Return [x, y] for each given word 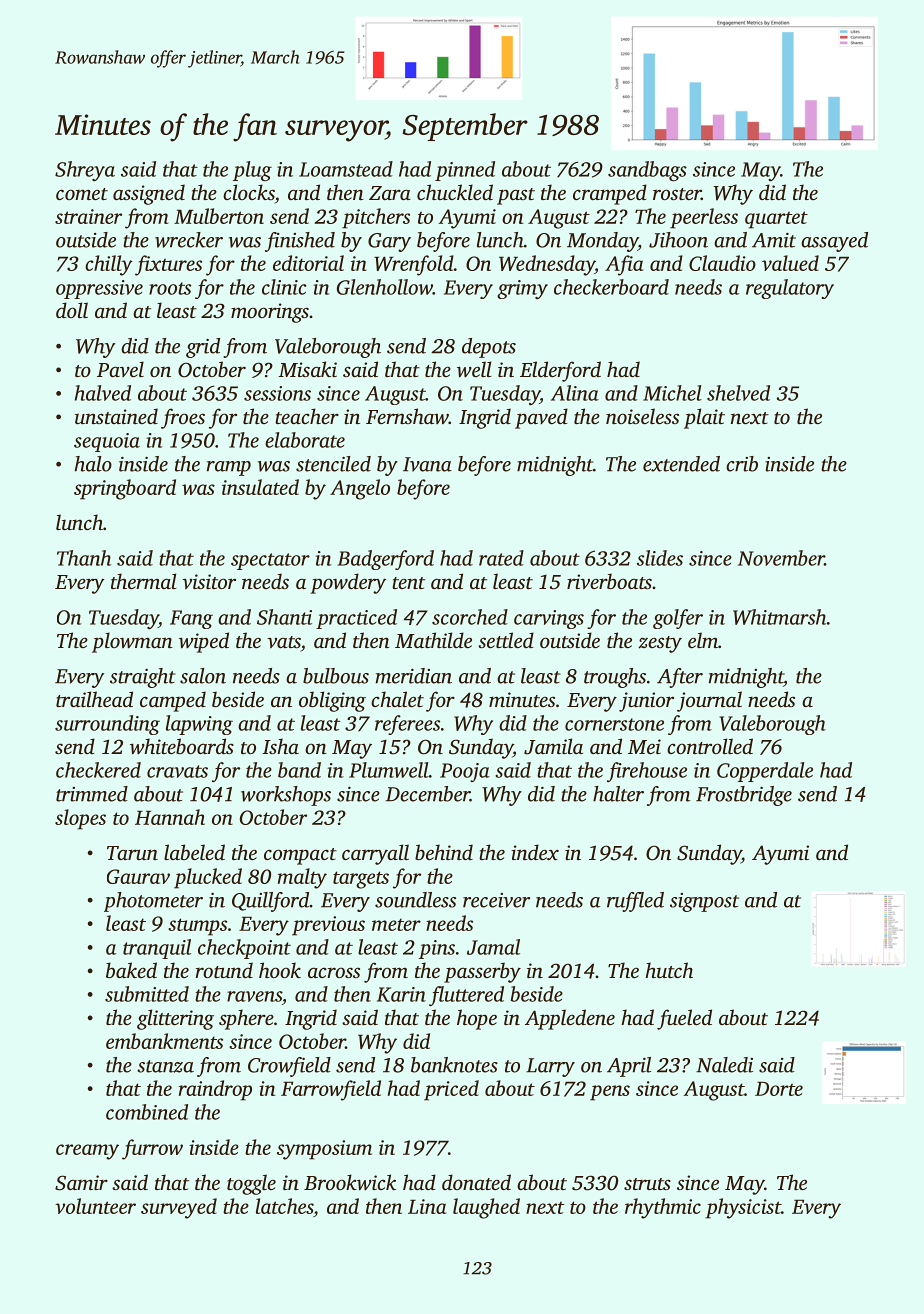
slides [660, 558]
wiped [204, 642]
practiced [356, 619]
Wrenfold [414, 265]
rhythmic [663, 1208]
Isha [280, 746]
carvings [549, 619]
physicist [743, 1208]
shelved [738, 393]
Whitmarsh [780, 617]
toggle [251, 1184]
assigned [149, 194]
